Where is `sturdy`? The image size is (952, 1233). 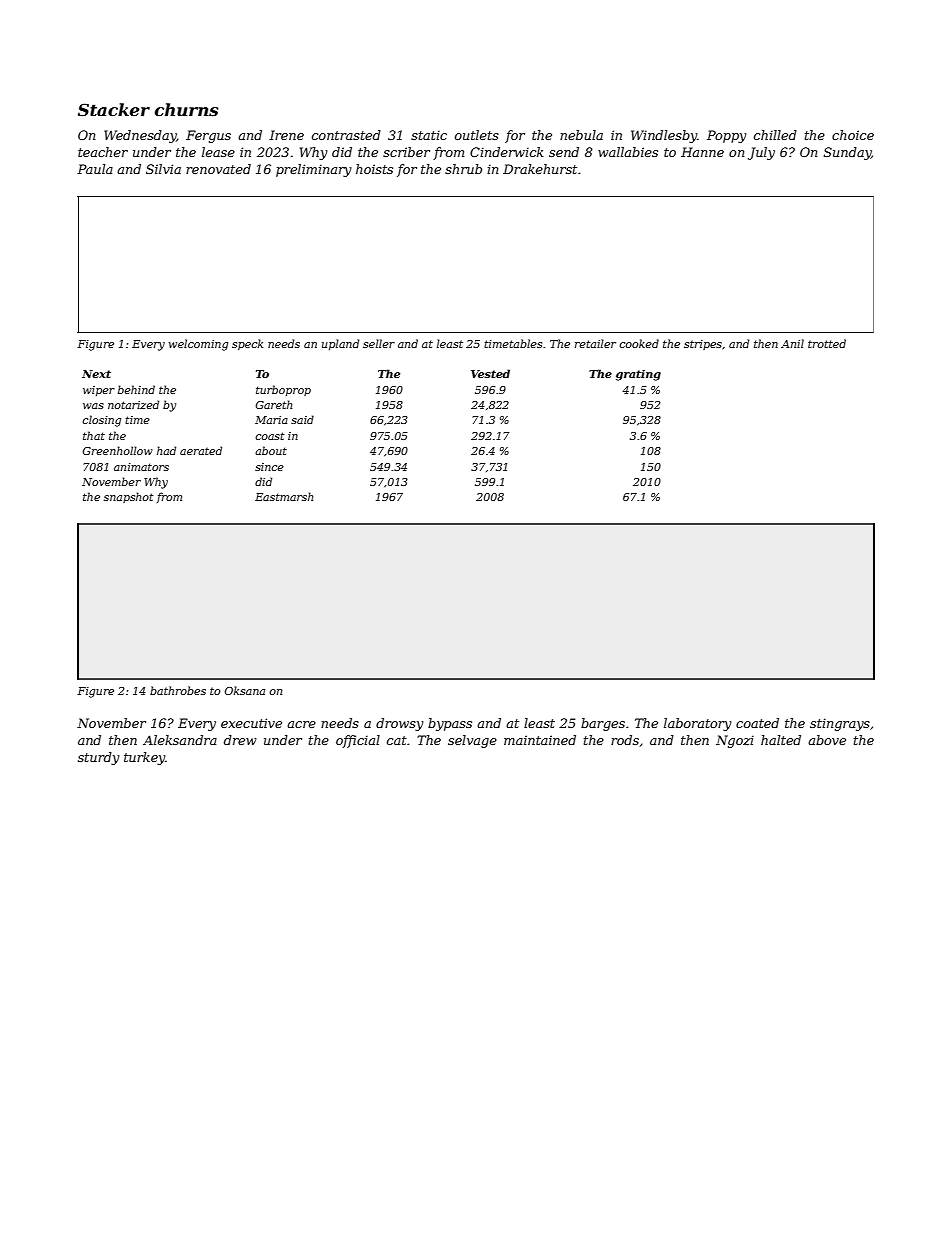
sturdy is located at coordinates (99, 758).
